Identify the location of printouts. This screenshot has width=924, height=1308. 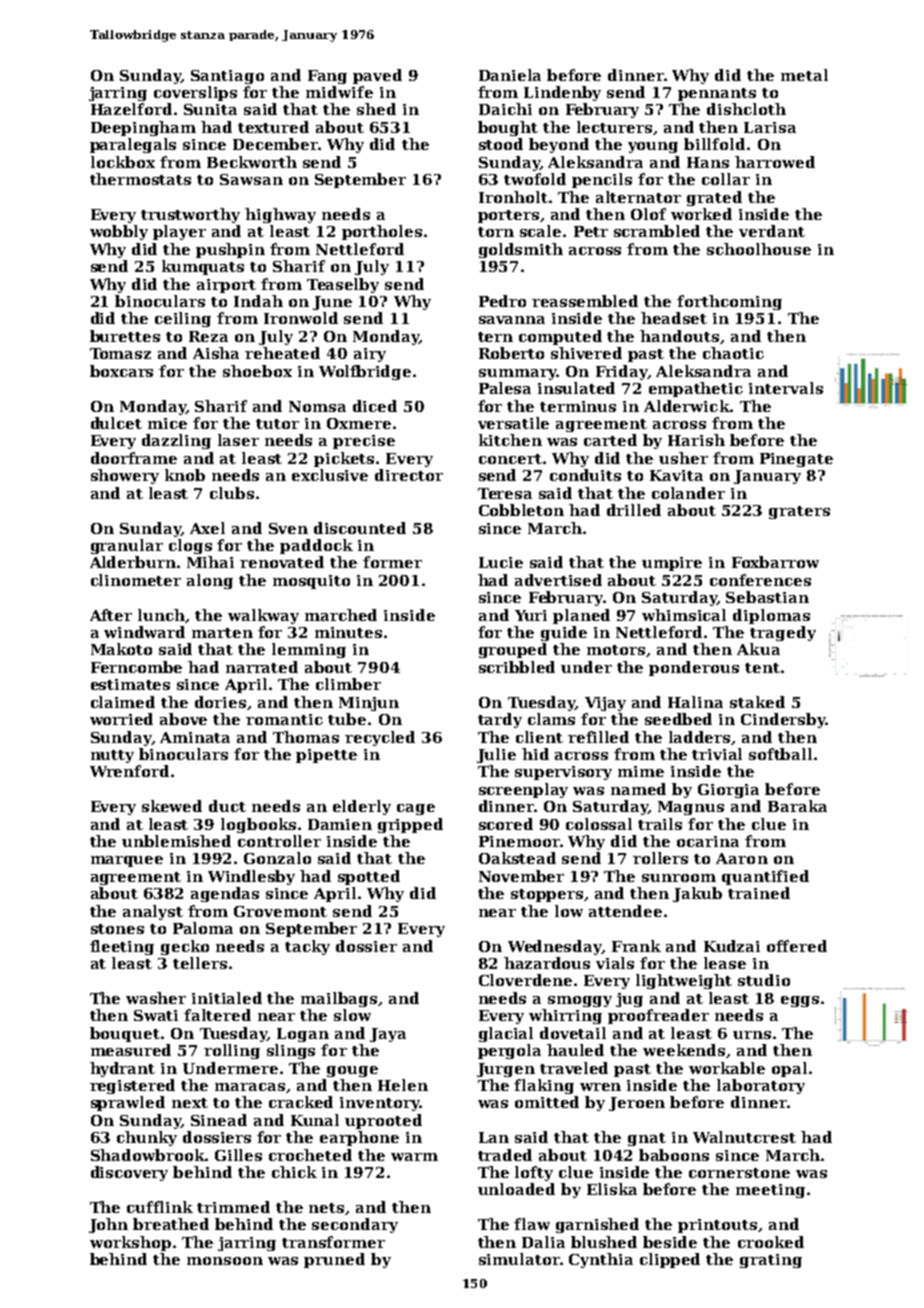
(717, 1226).
